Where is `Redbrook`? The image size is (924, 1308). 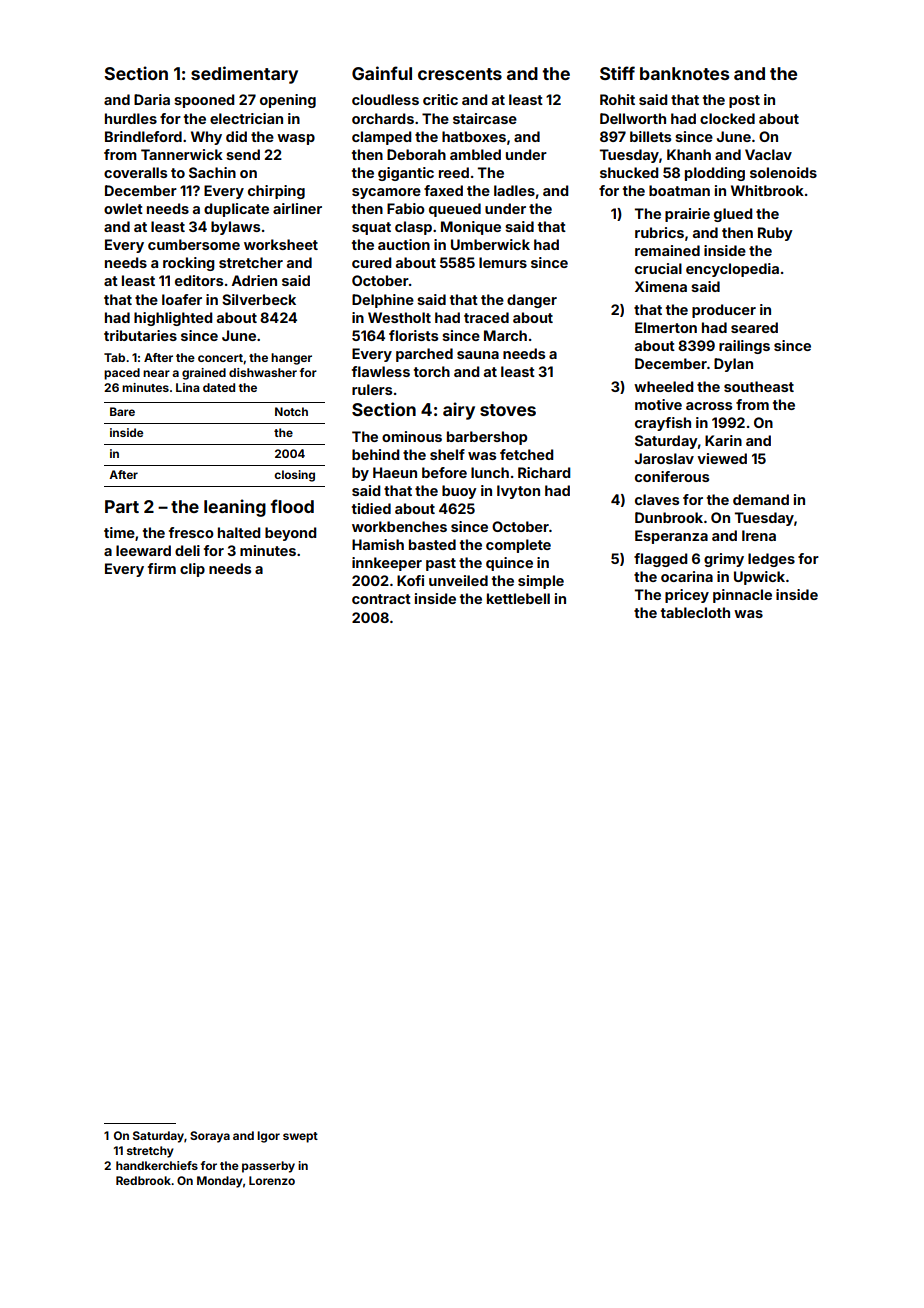 Redbrook is located at coordinates (143, 1180).
